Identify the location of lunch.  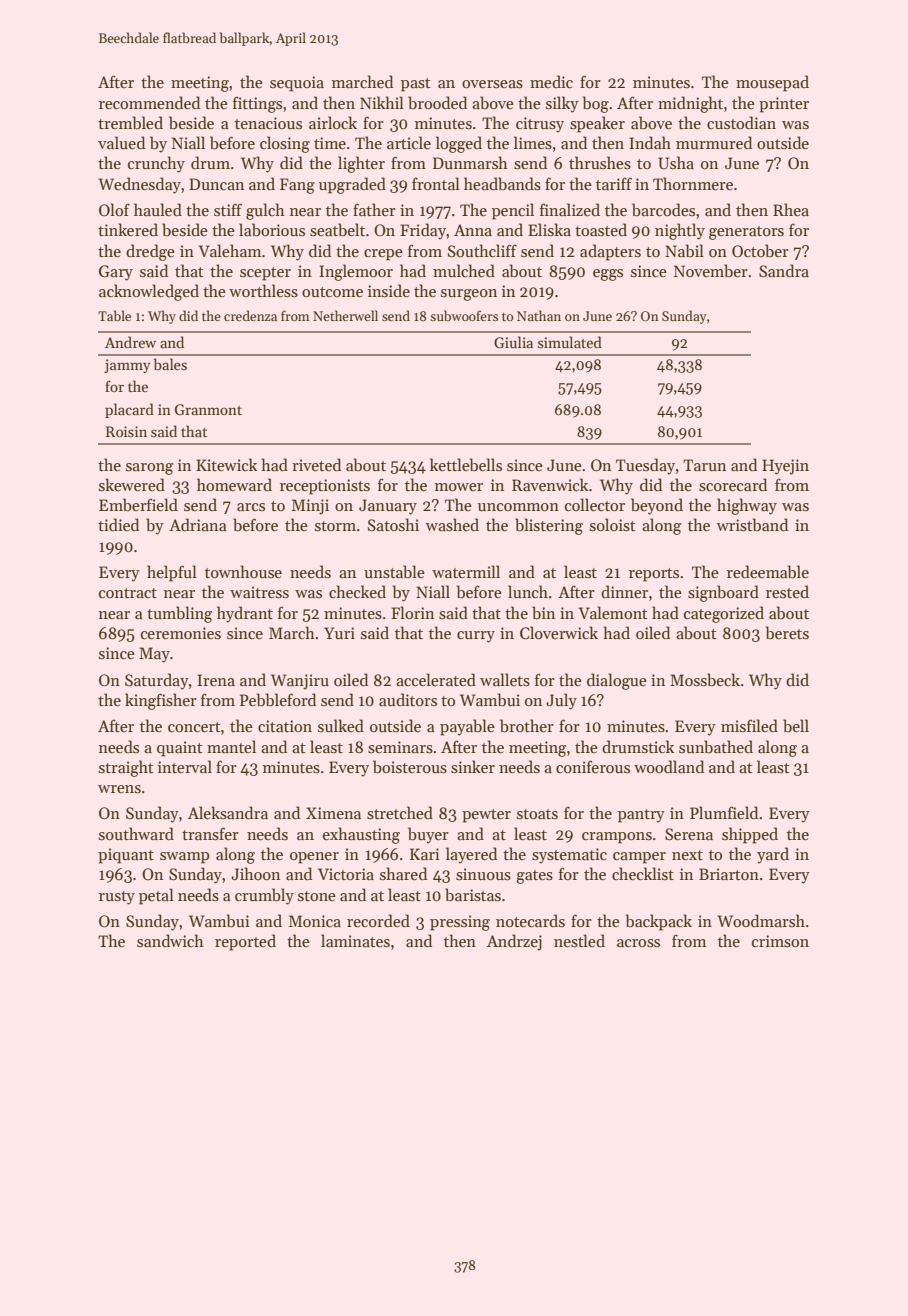
(528, 591).
